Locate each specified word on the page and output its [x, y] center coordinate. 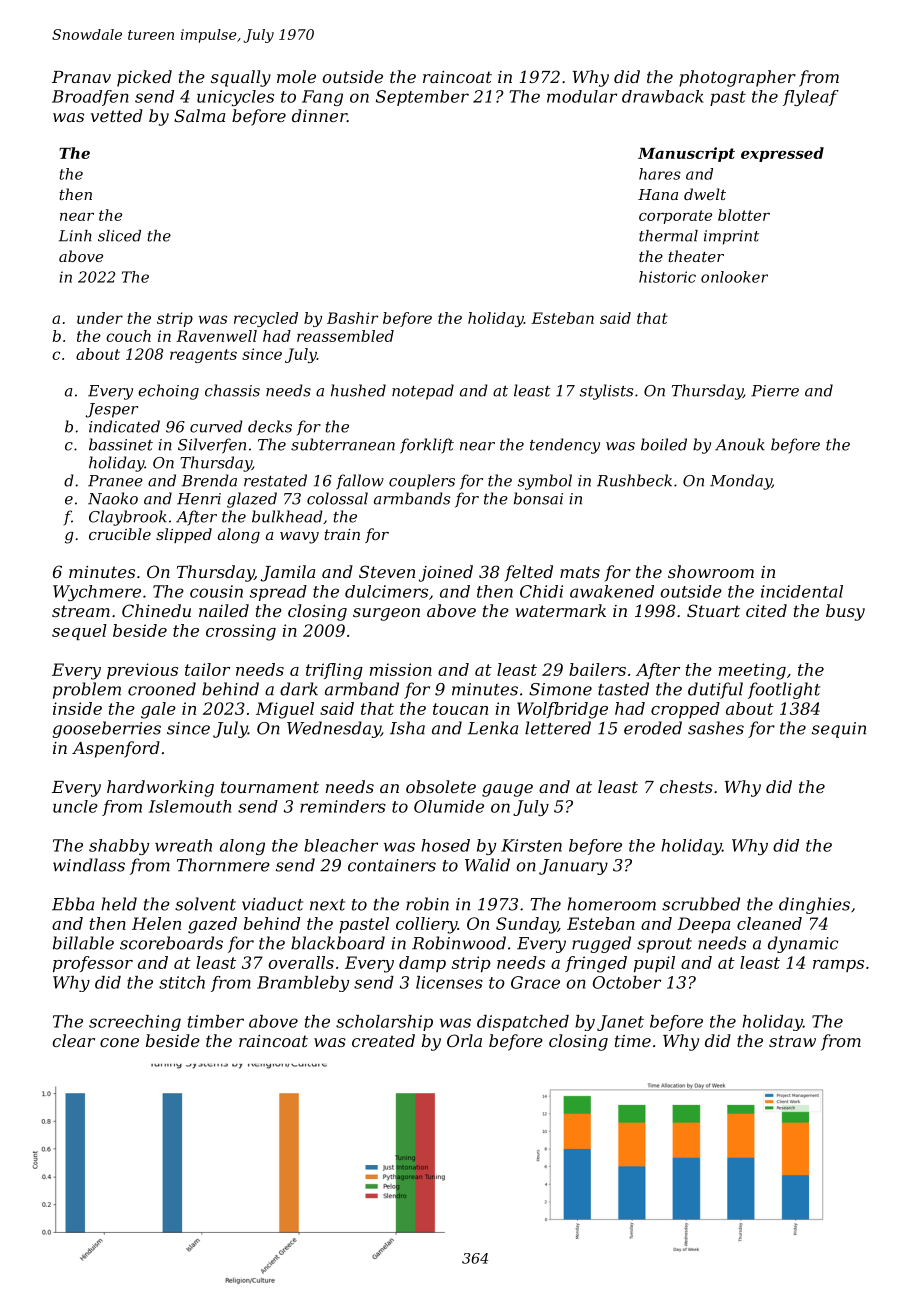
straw [792, 1041]
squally [241, 78]
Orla [464, 1040]
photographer [737, 78]
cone [119, 1042]
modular [582, 96]
